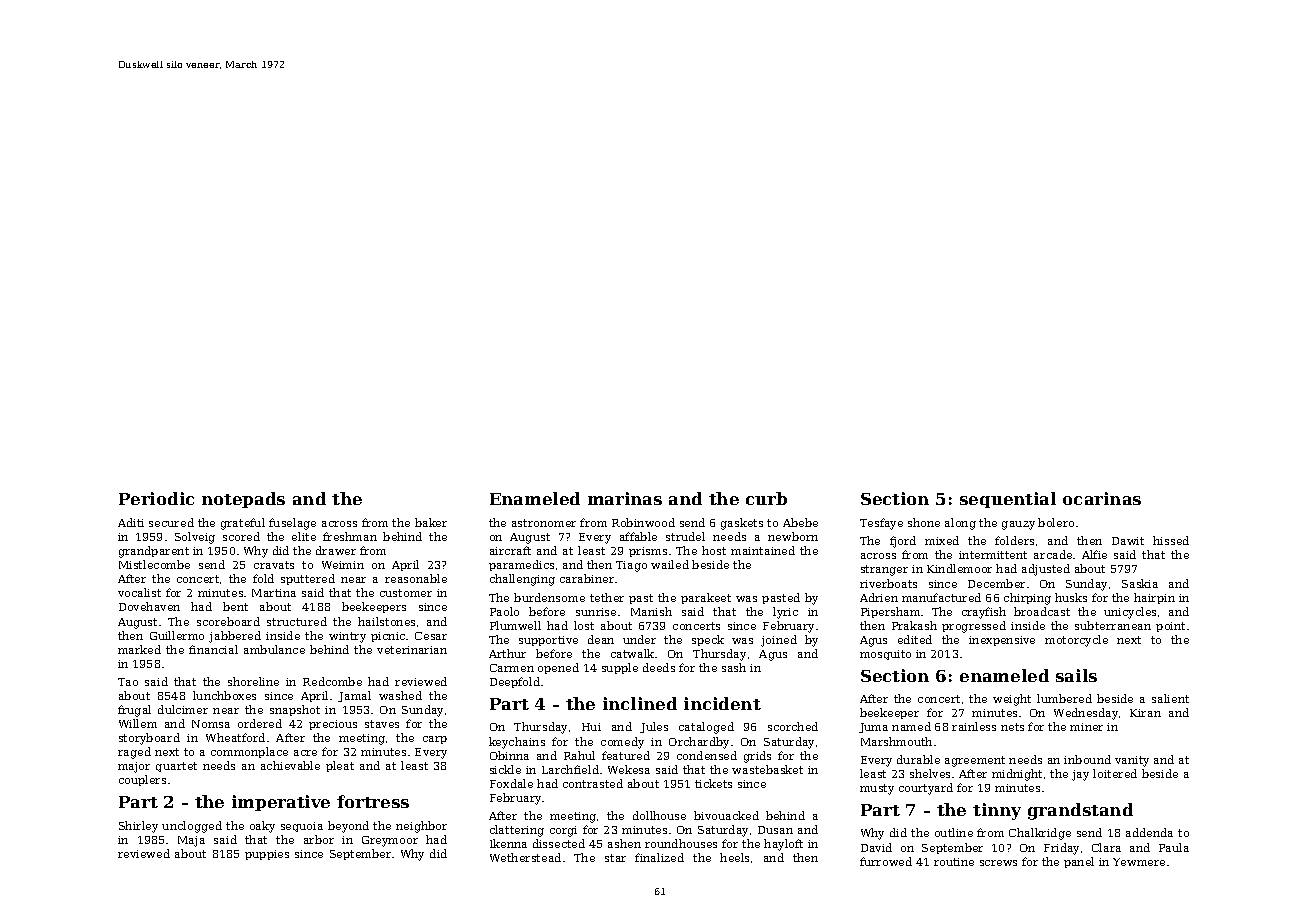  Describe the element at coordinates (1140, 583) in the screenshot. I see `Saskia` at that location.
